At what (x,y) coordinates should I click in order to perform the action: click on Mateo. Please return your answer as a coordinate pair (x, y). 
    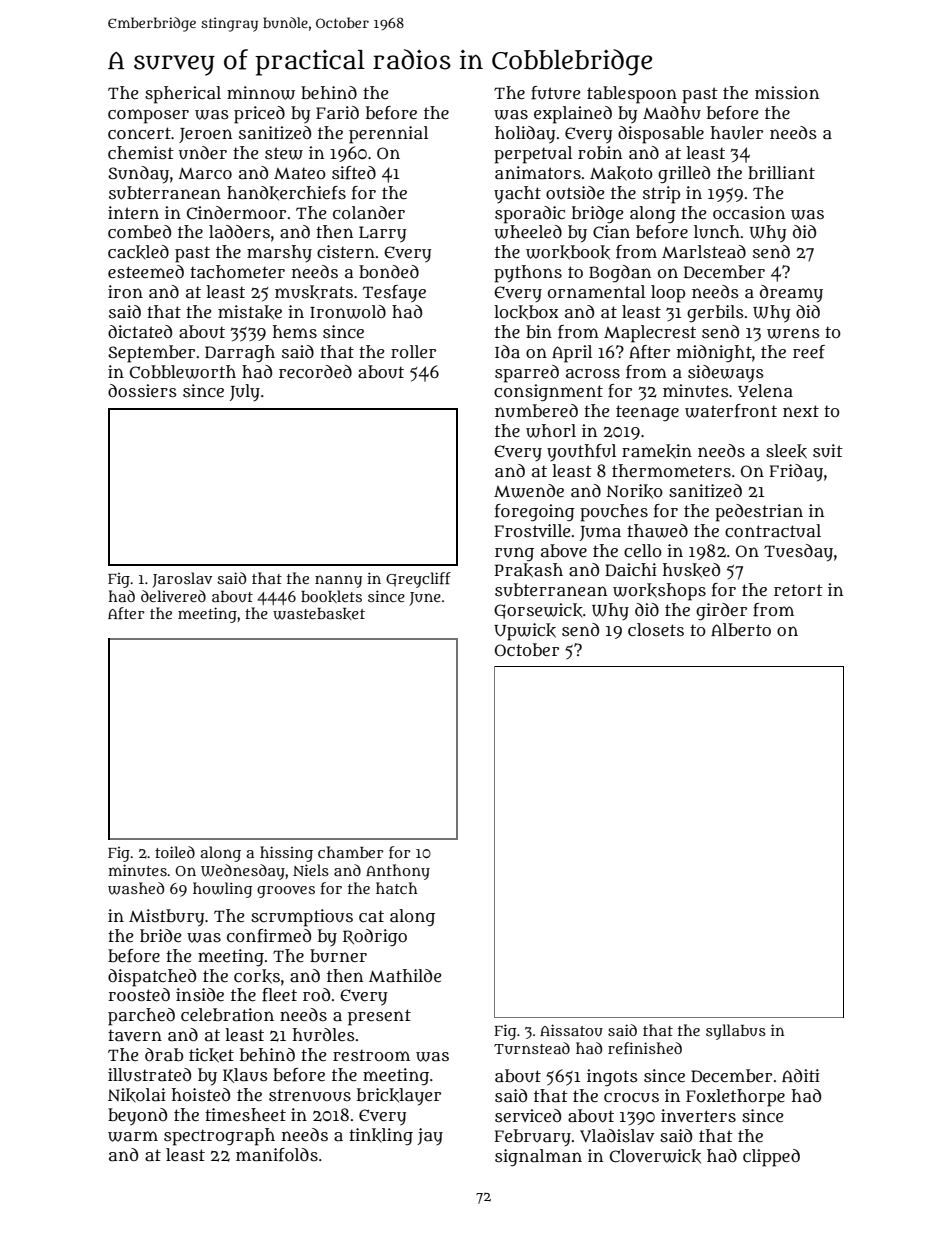
    Looking at the image, I should click on (300, 173).
